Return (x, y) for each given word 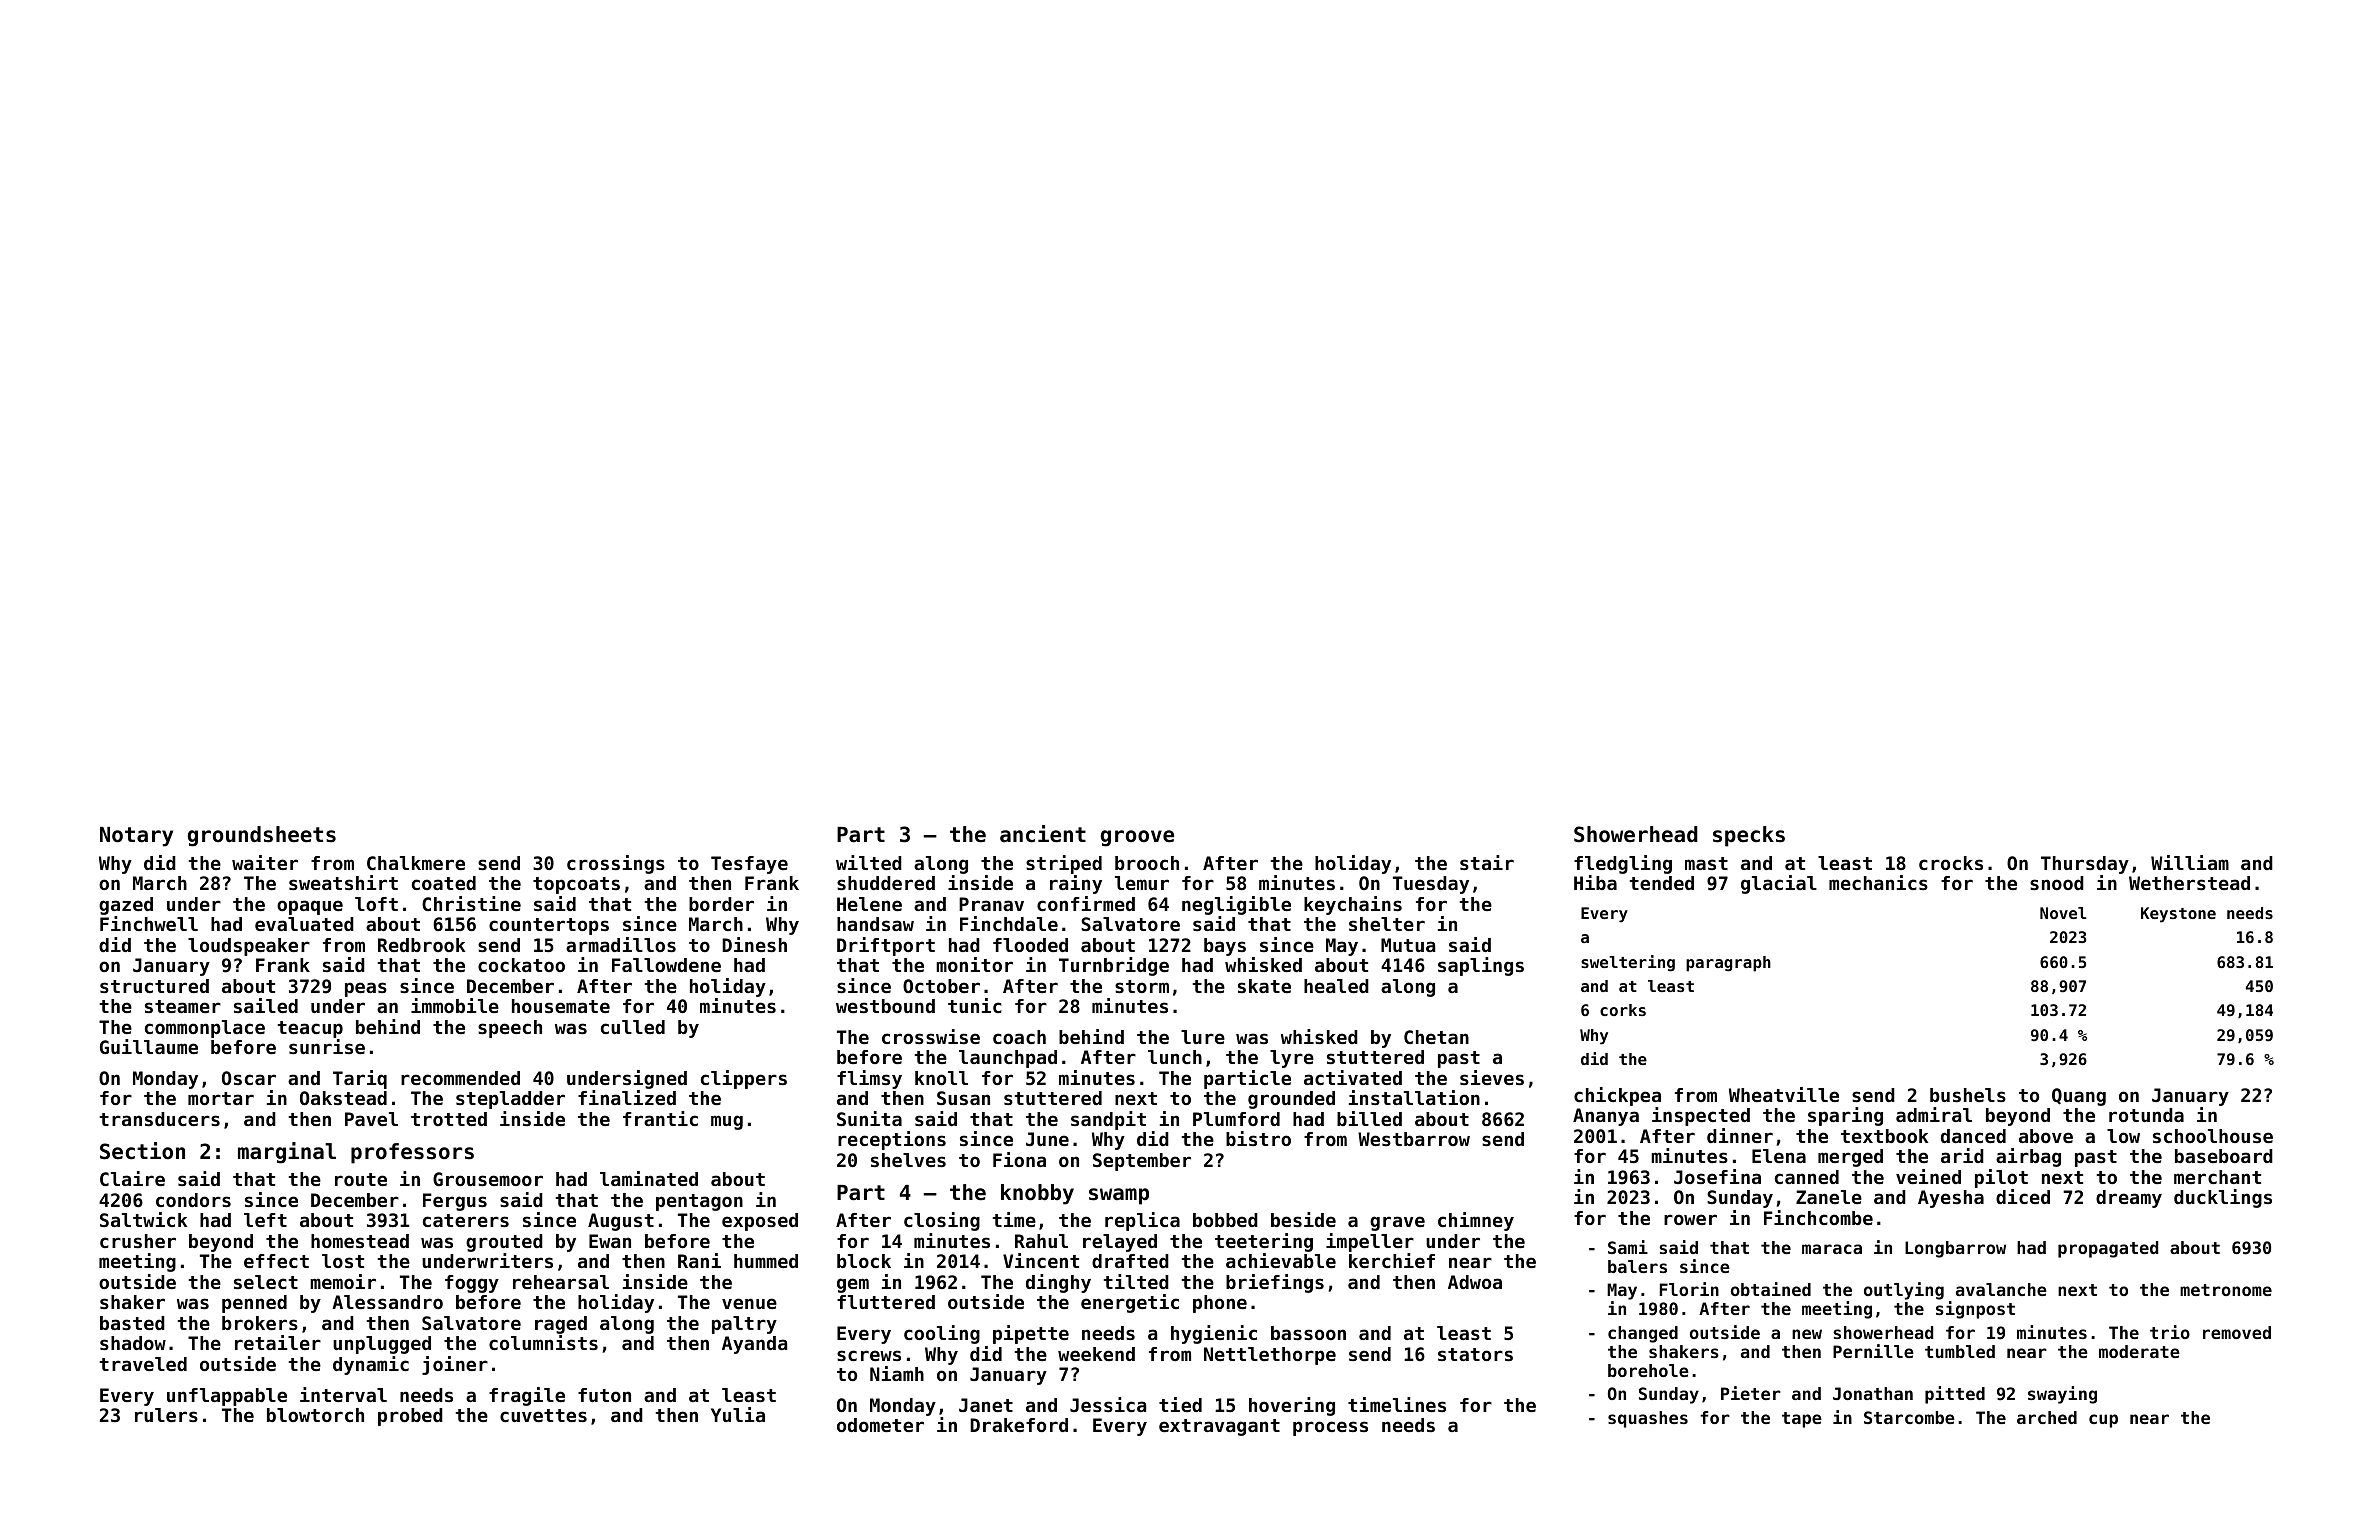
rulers (166, 1415)
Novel (2063, 913)
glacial (1779, 884)
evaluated (304, 924)
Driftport (886, 946)
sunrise (327, 1046)
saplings (1481, 966)
